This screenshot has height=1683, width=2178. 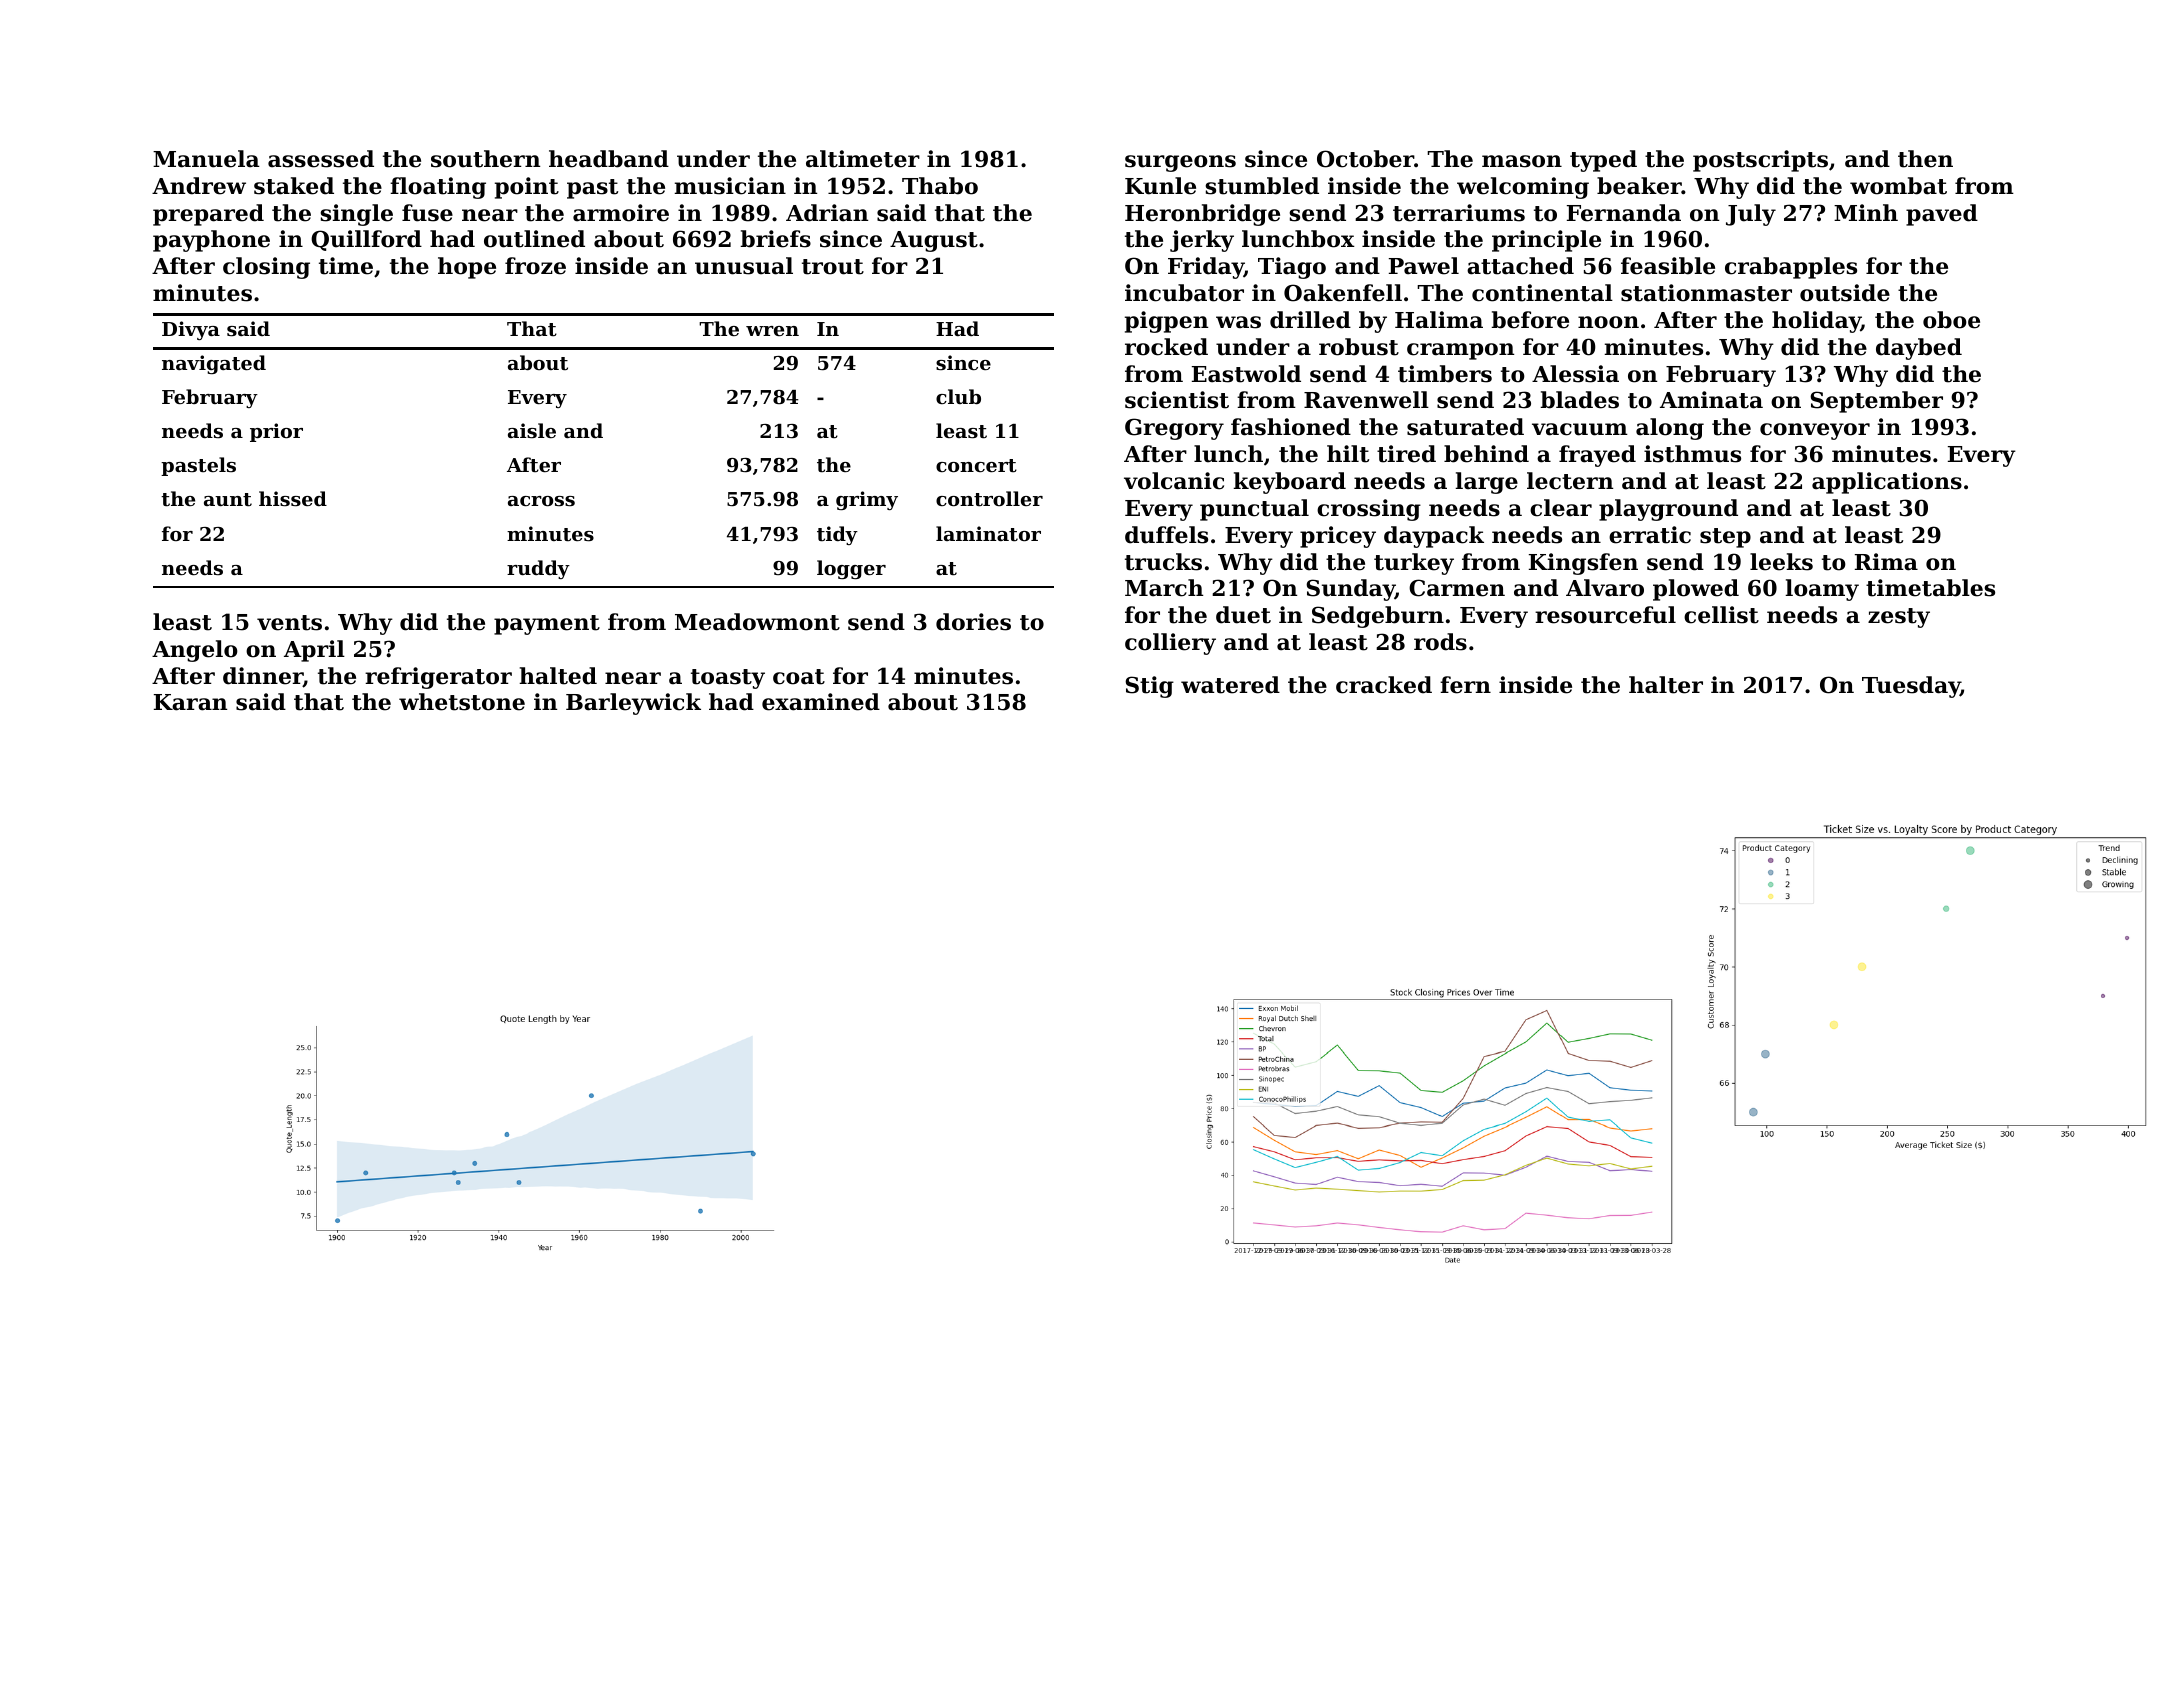 I want to click on armoire, so click(x=621, y=213).
